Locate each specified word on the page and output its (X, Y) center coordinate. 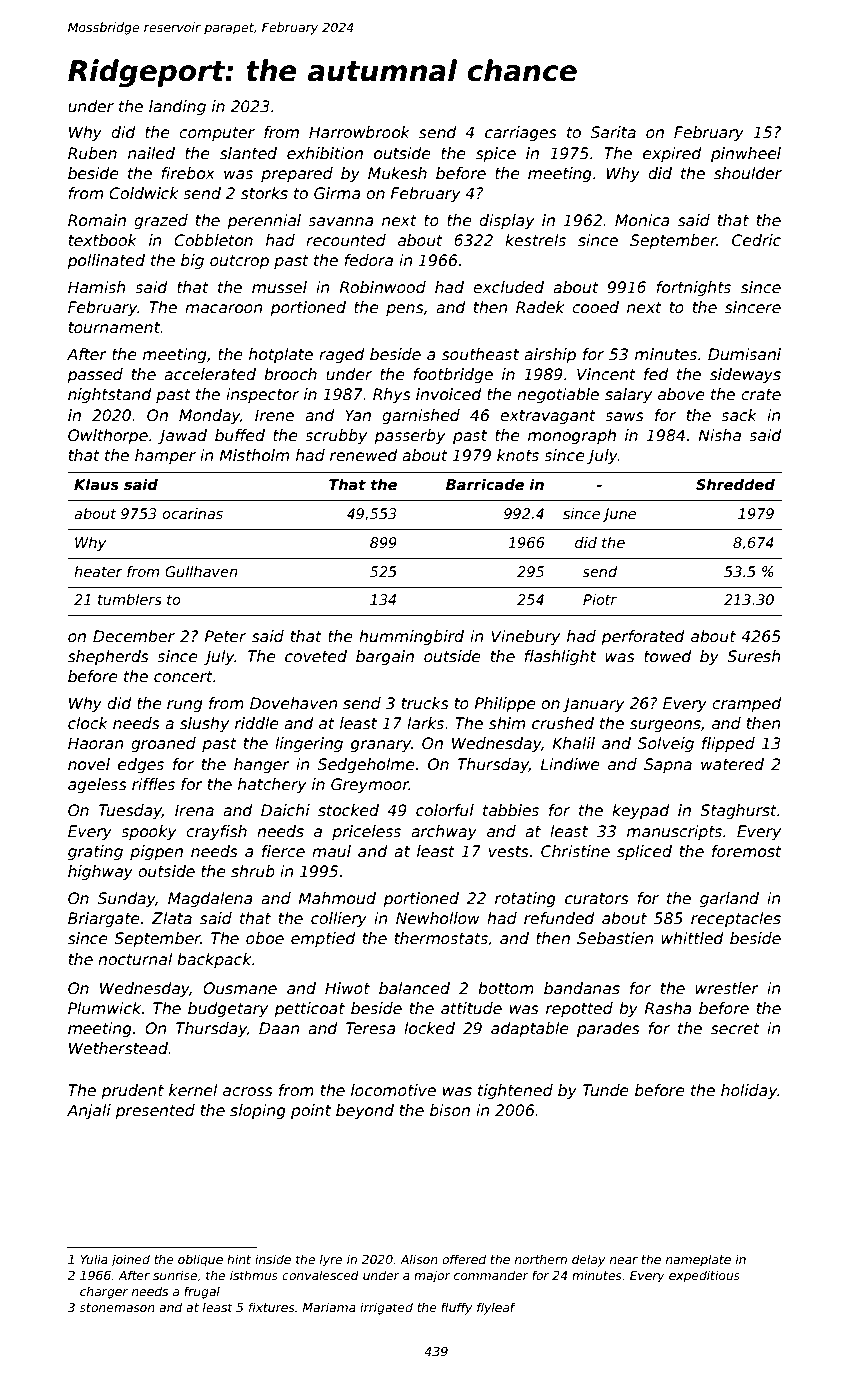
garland (729, 899)
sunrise (175, 1275)
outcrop (239, 262)
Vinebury (525, 637)
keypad (641, 811)
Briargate (104, 919)
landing (177, 107)
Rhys (392, 395)
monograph (572, 436)
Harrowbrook (359, 132)
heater (98, 571)
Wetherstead (118, 1048)
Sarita (613, 132)
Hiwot (347, 988)
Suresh (753, 656)
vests (509, 852)
